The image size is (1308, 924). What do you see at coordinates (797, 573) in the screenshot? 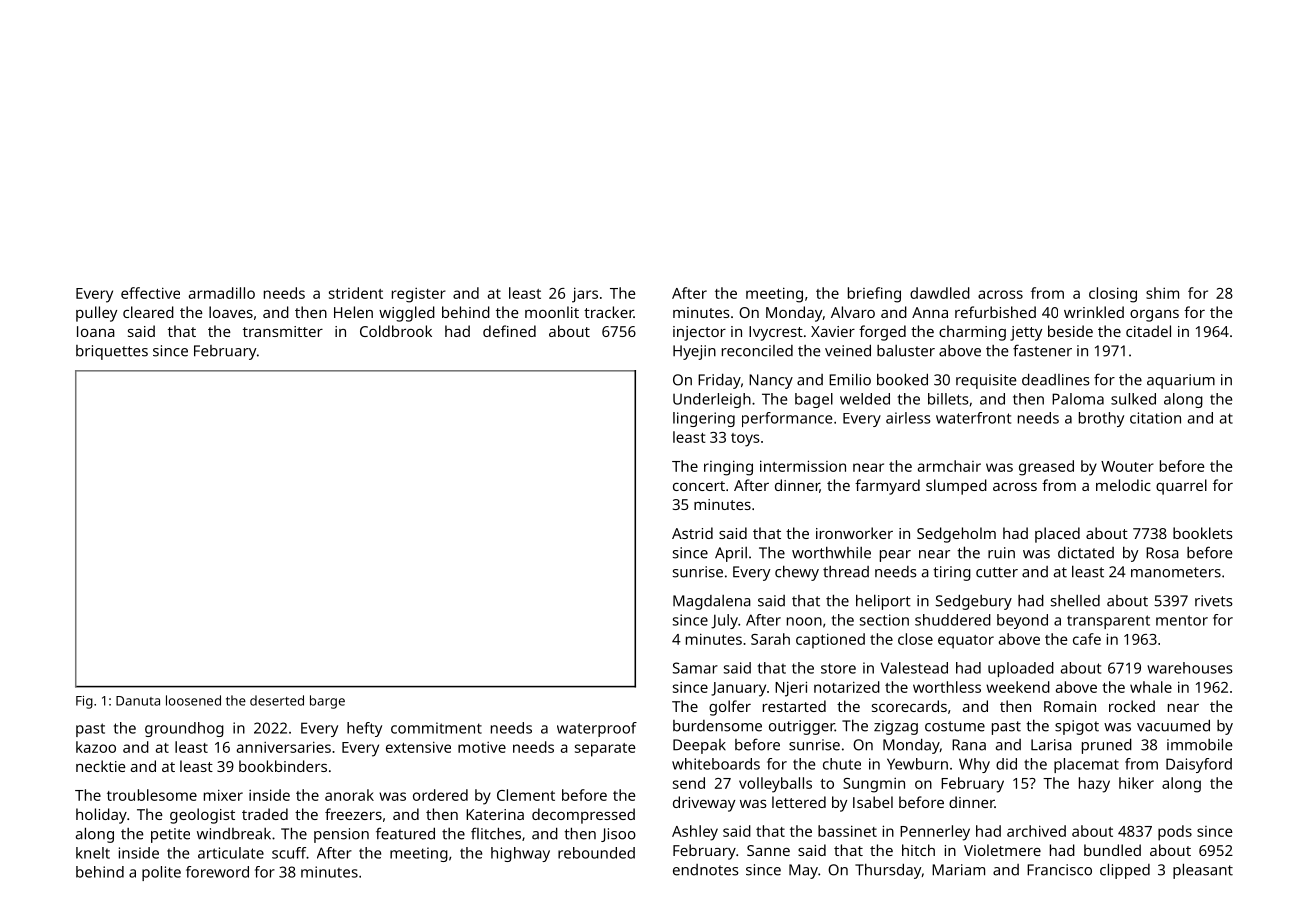
I see `chewy` at bounding box center [797, 573].
